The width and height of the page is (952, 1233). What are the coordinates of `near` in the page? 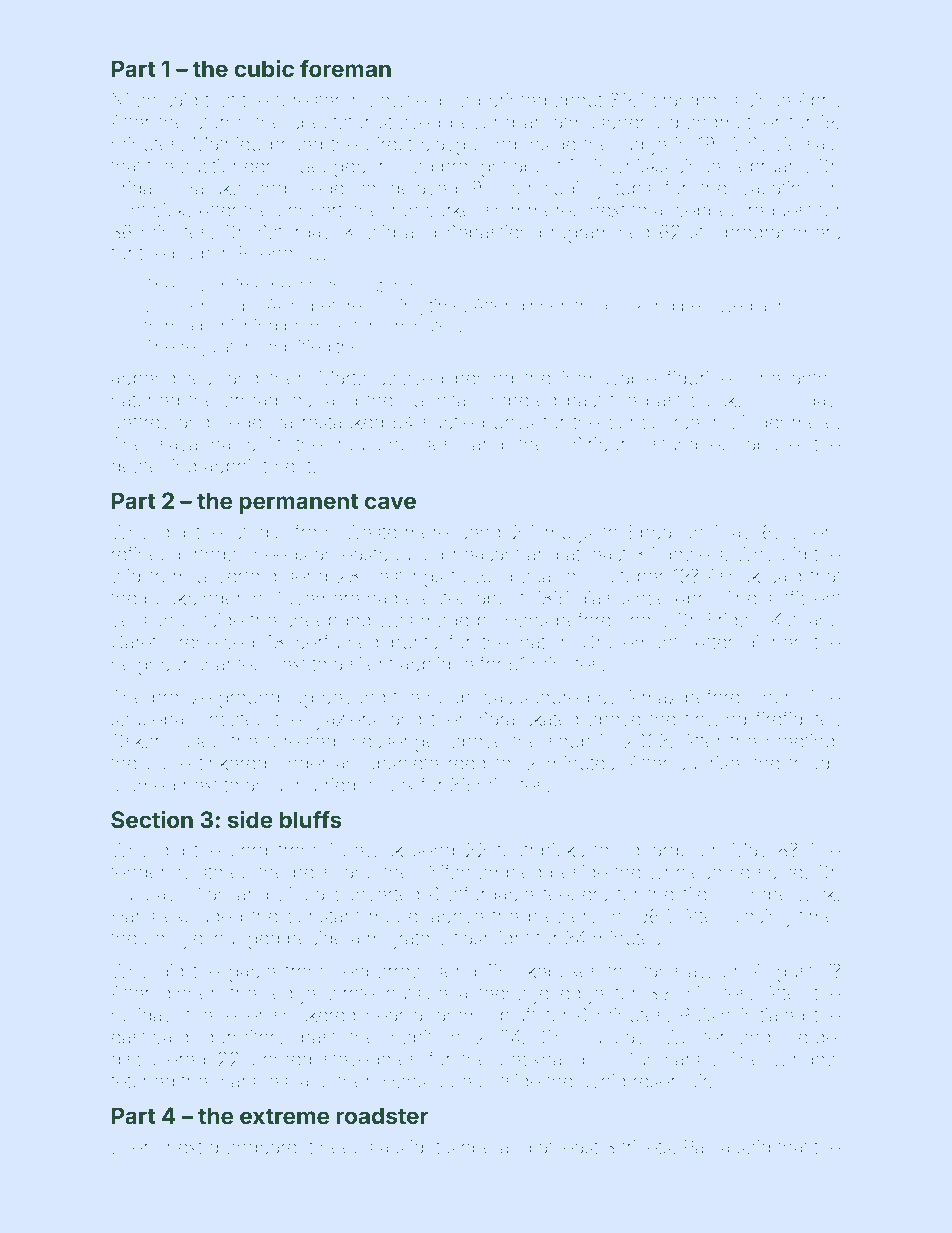 It's located at (385, 1016).
